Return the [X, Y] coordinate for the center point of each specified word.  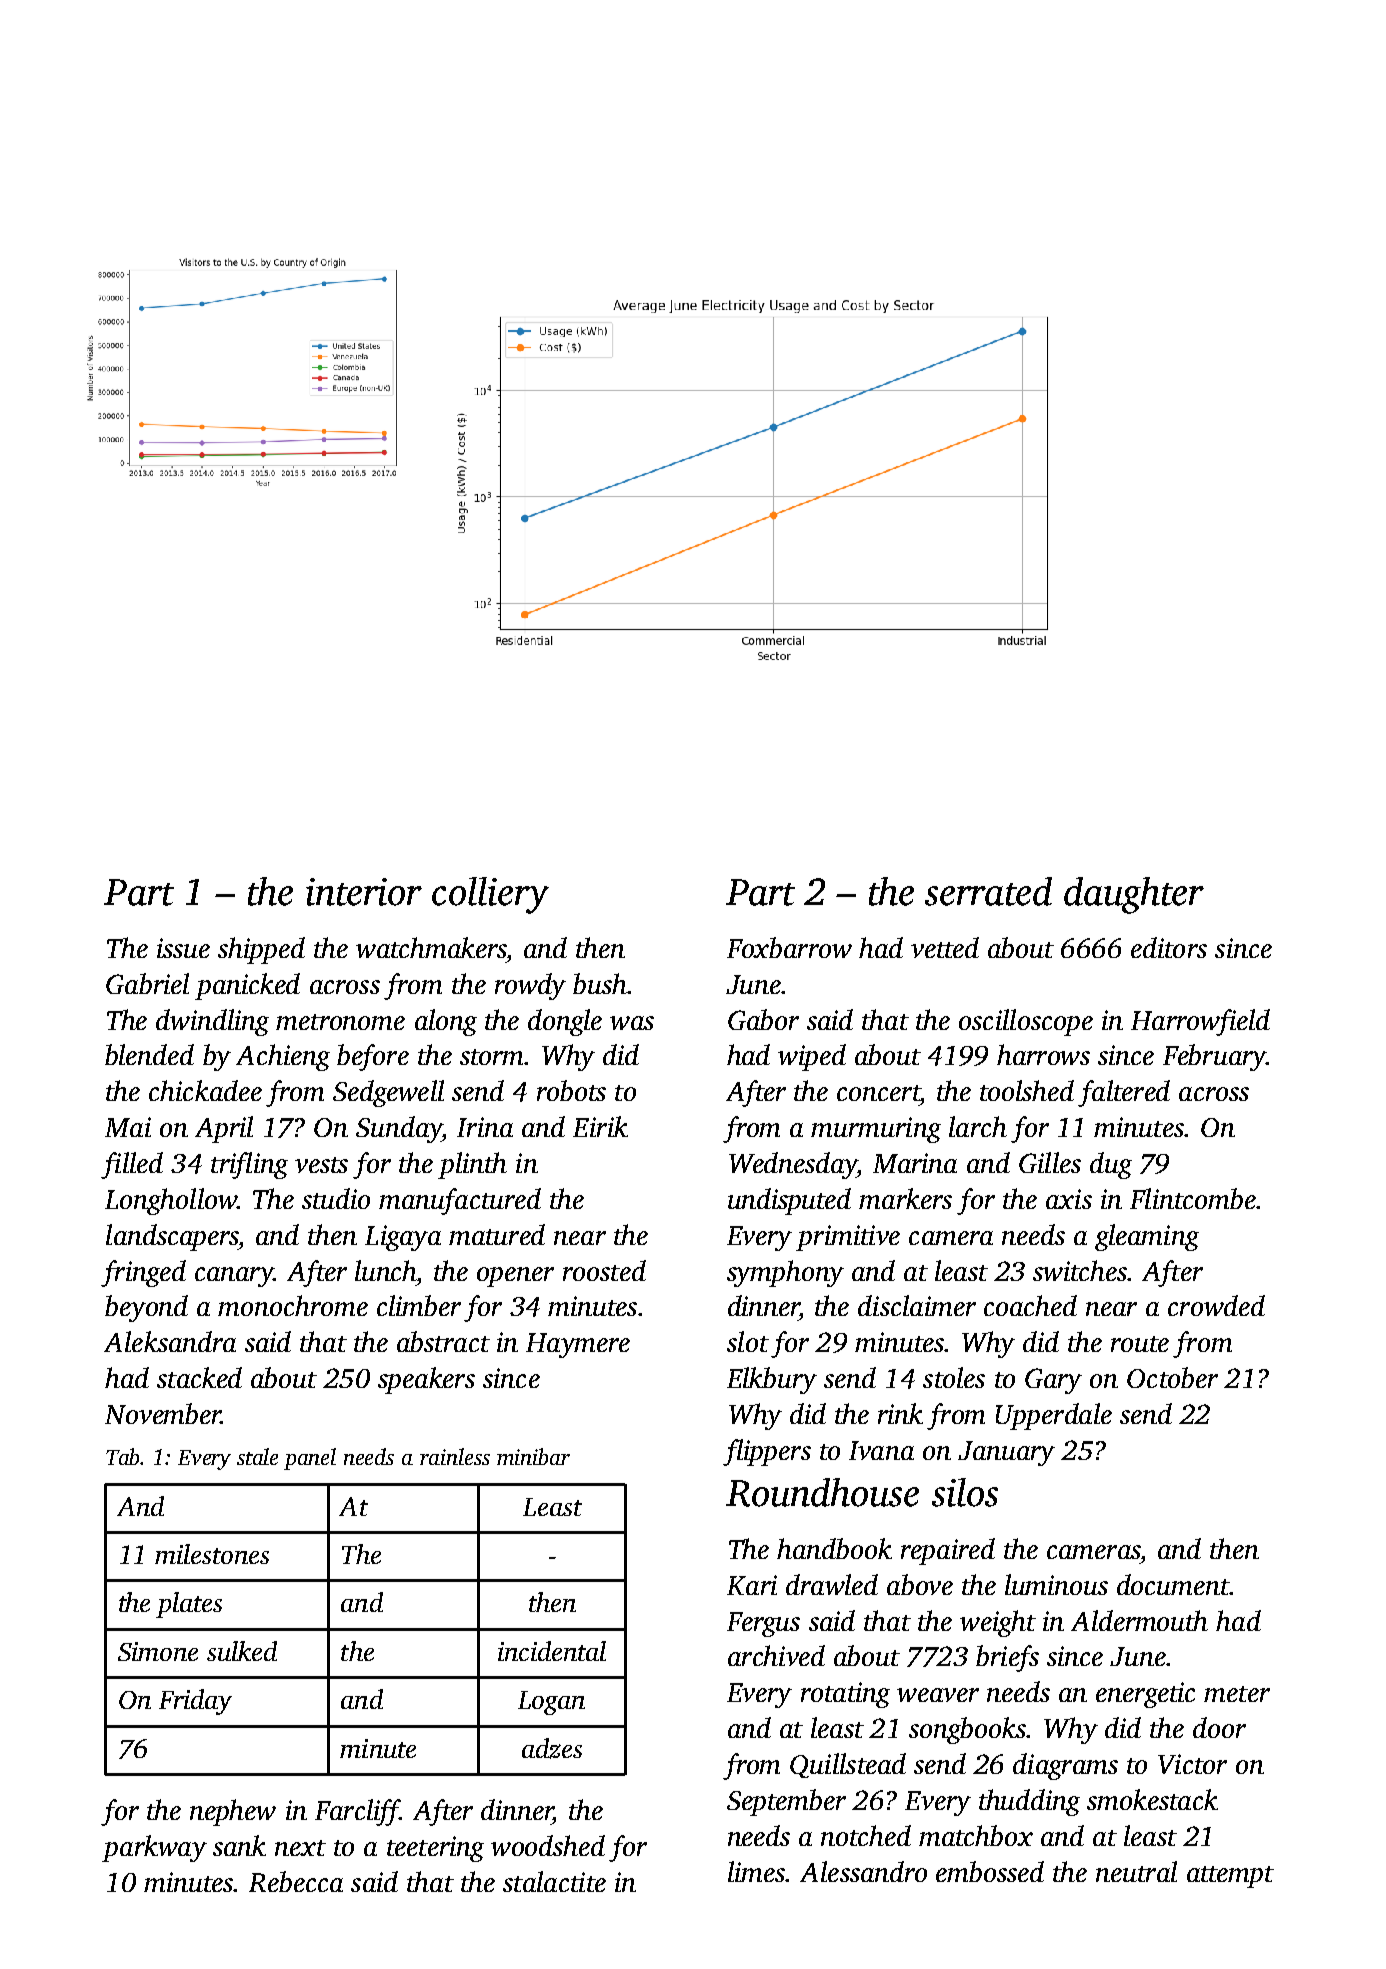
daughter [1134, 895]
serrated [988, 891]
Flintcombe [1193, 1198]
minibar [533, 1456]
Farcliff [357, 1812]
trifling [249, 1165]
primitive [848, 1238]
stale [257, 1456]
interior [364, 892]
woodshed [548, 1845]
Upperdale [1054, 1416]
